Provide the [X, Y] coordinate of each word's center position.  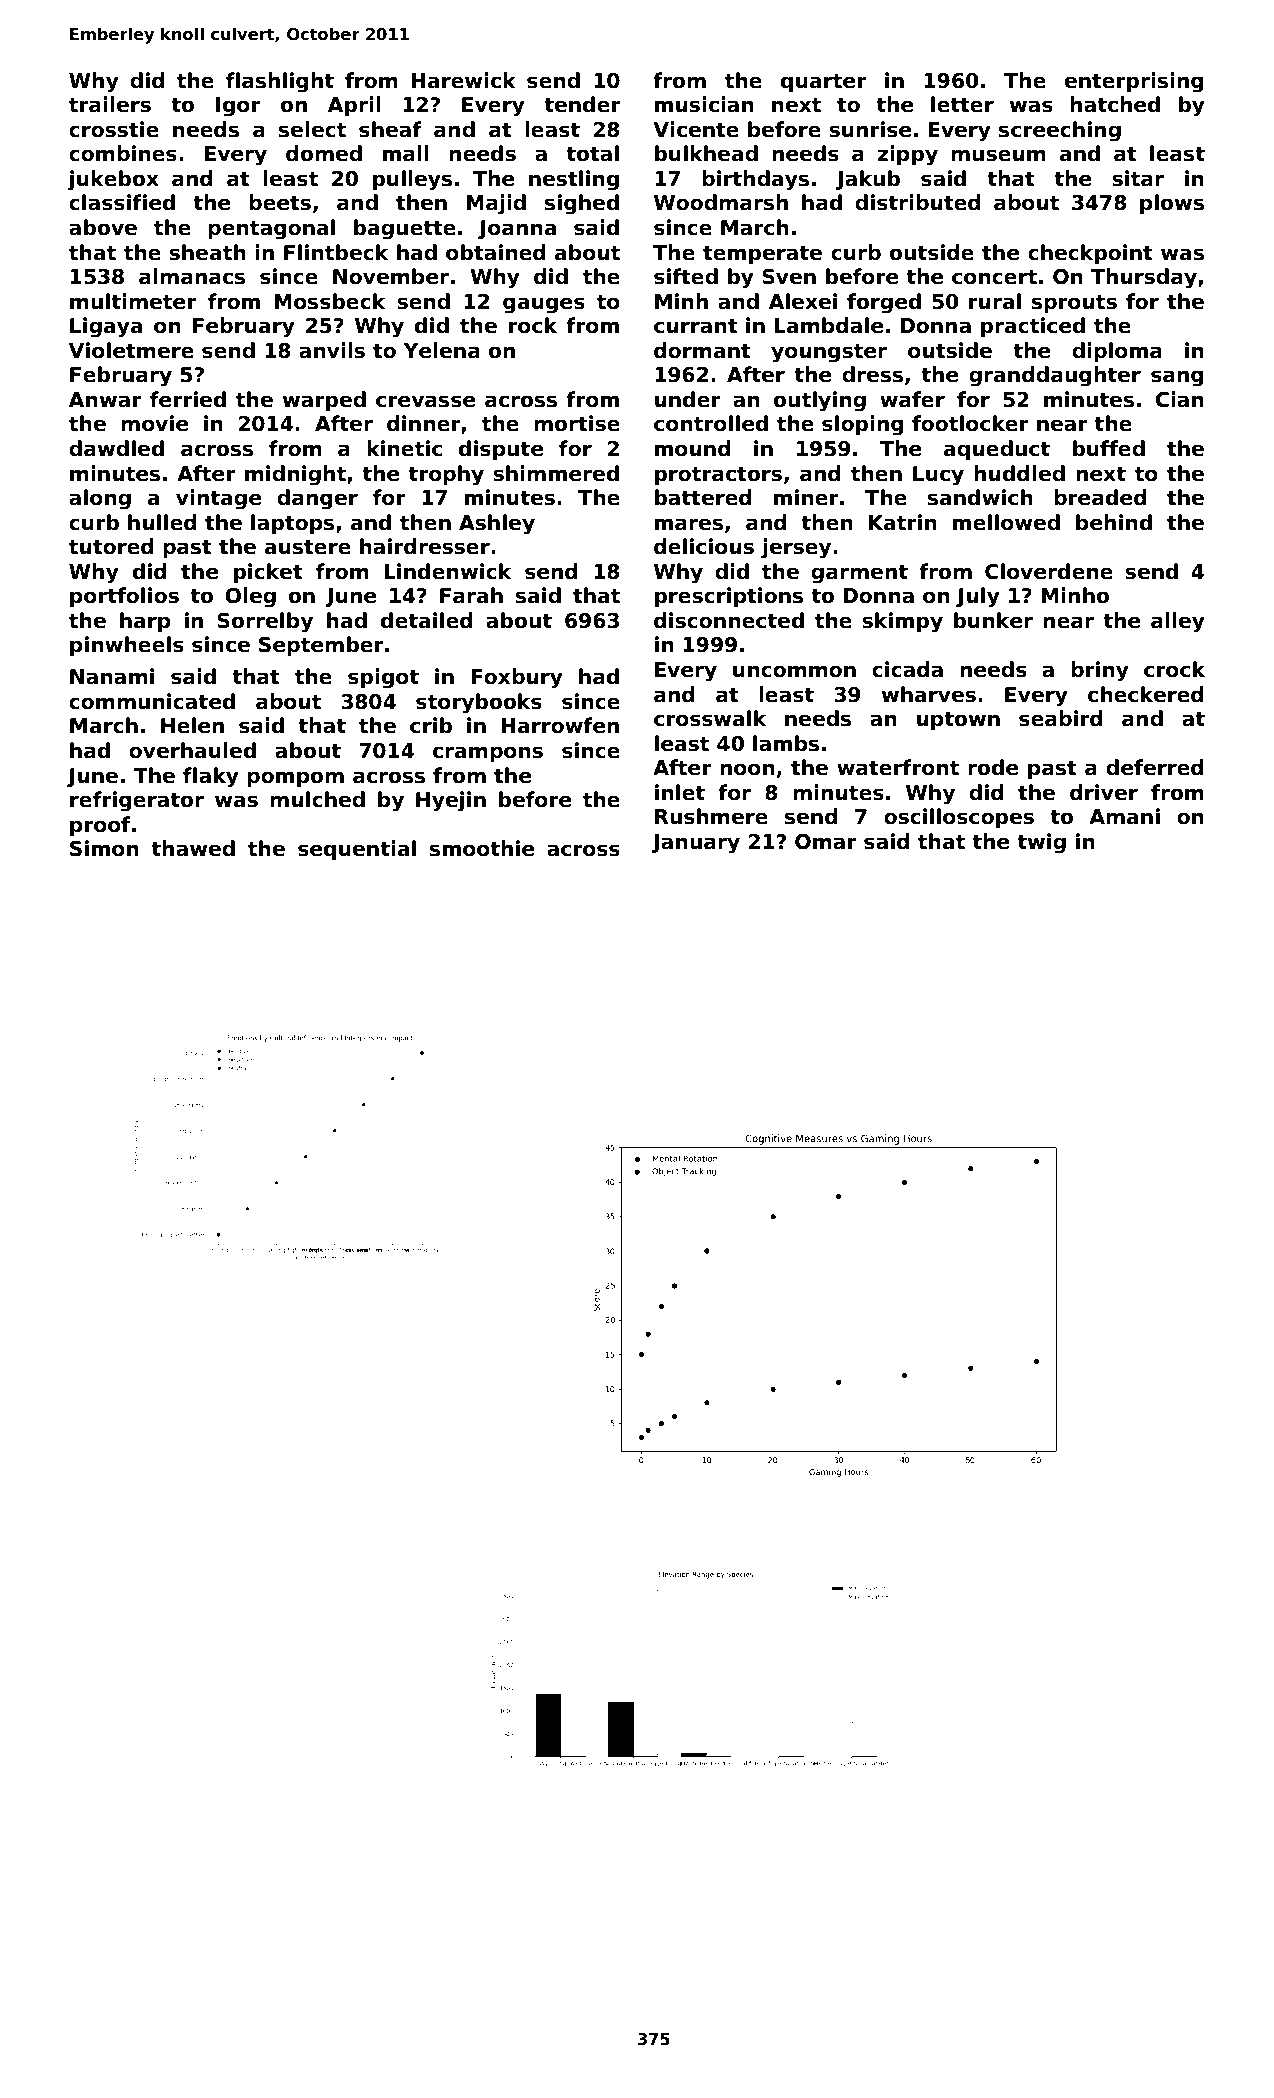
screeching [1060, 131]
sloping [863, 425]
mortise [577, 423]
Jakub [868, 180]
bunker [993, 620]
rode [993, 767]
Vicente [696, 129]
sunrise [870, 129]
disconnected [729, 620]
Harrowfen [560, 725]
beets [280, 202]
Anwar [105, 400]
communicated [152, 701]
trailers [110, 104]
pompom [295, 779]
